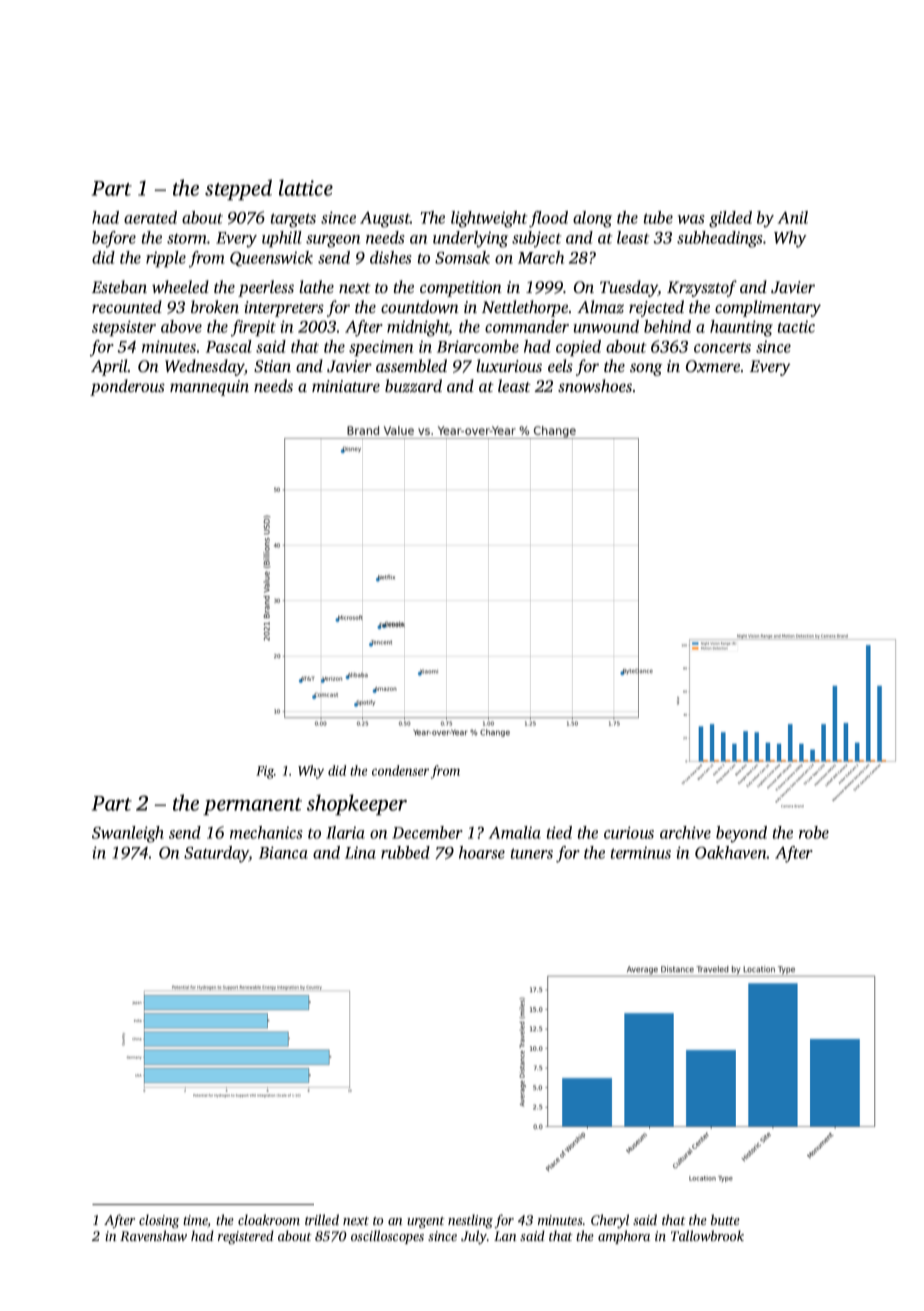 The width and height of the screenshot is (924, 1311). Describe the element at coordinates (127, 387) in the screenshot. I see `ponderous` at that location.
